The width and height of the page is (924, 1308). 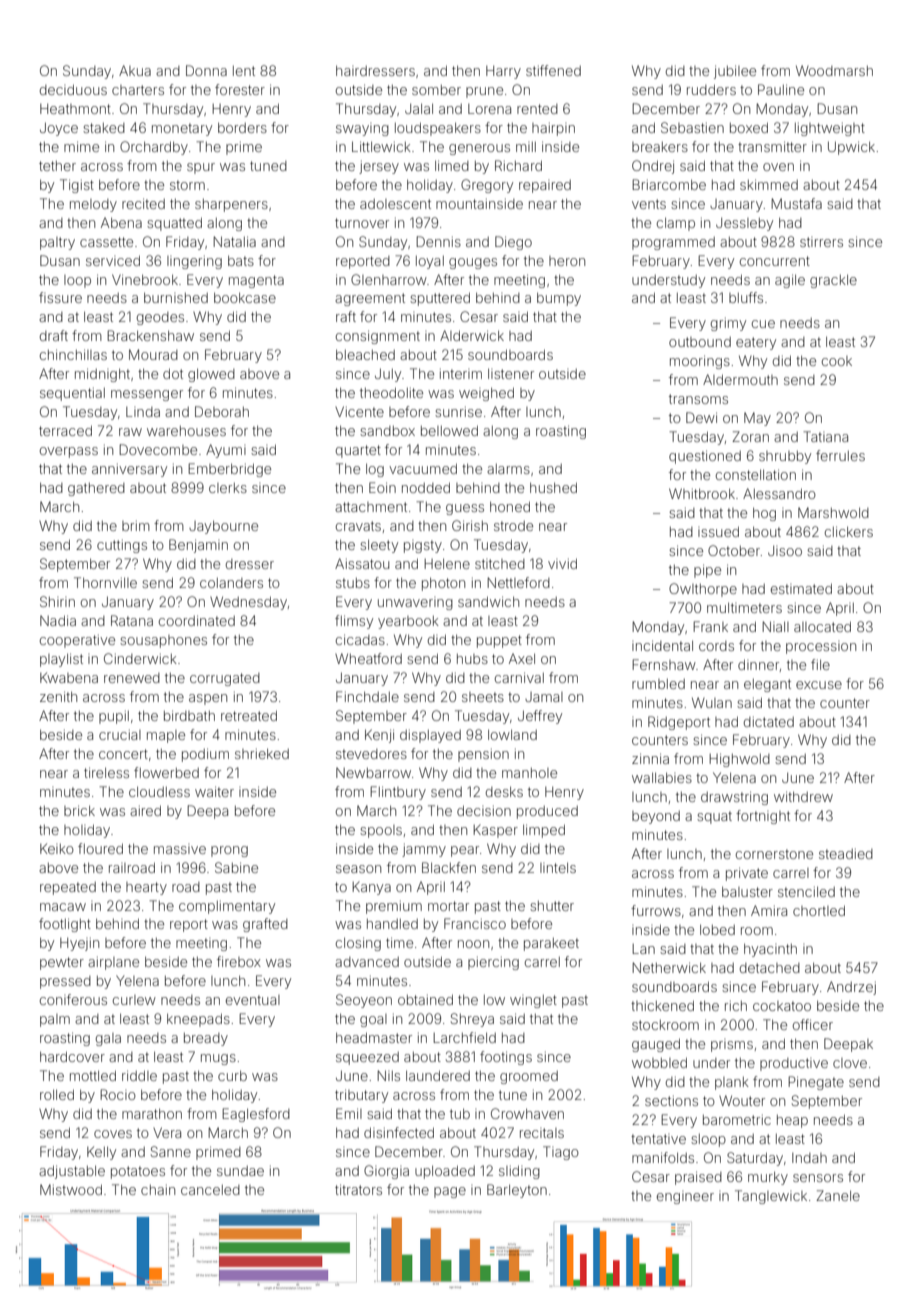 What do you see at coordinates (527, 1113) in the page?
I see `Crowhaven` at bounding box center [527, 1113].
